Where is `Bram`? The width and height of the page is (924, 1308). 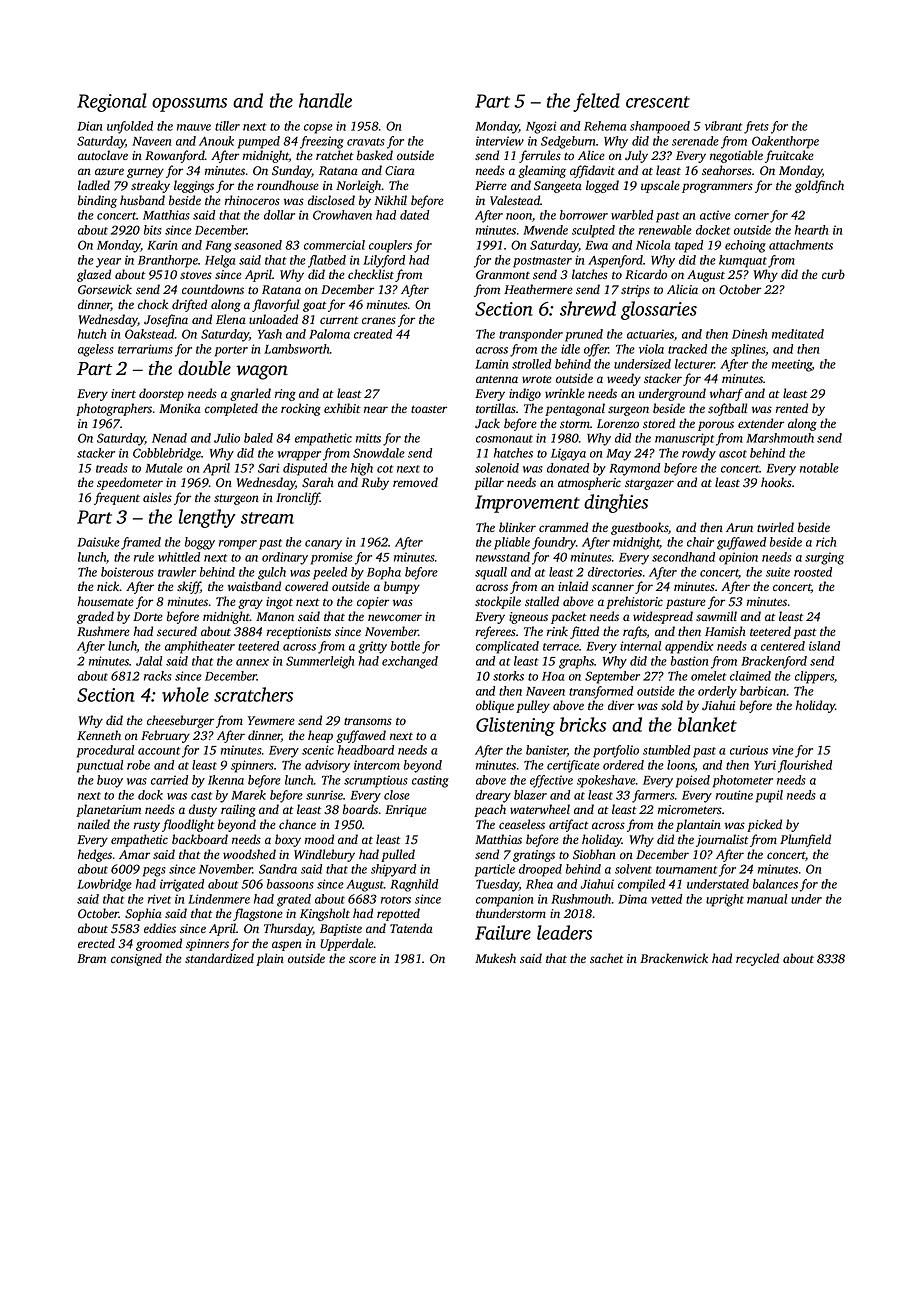
Bram is located at coordinates (91, 958).
